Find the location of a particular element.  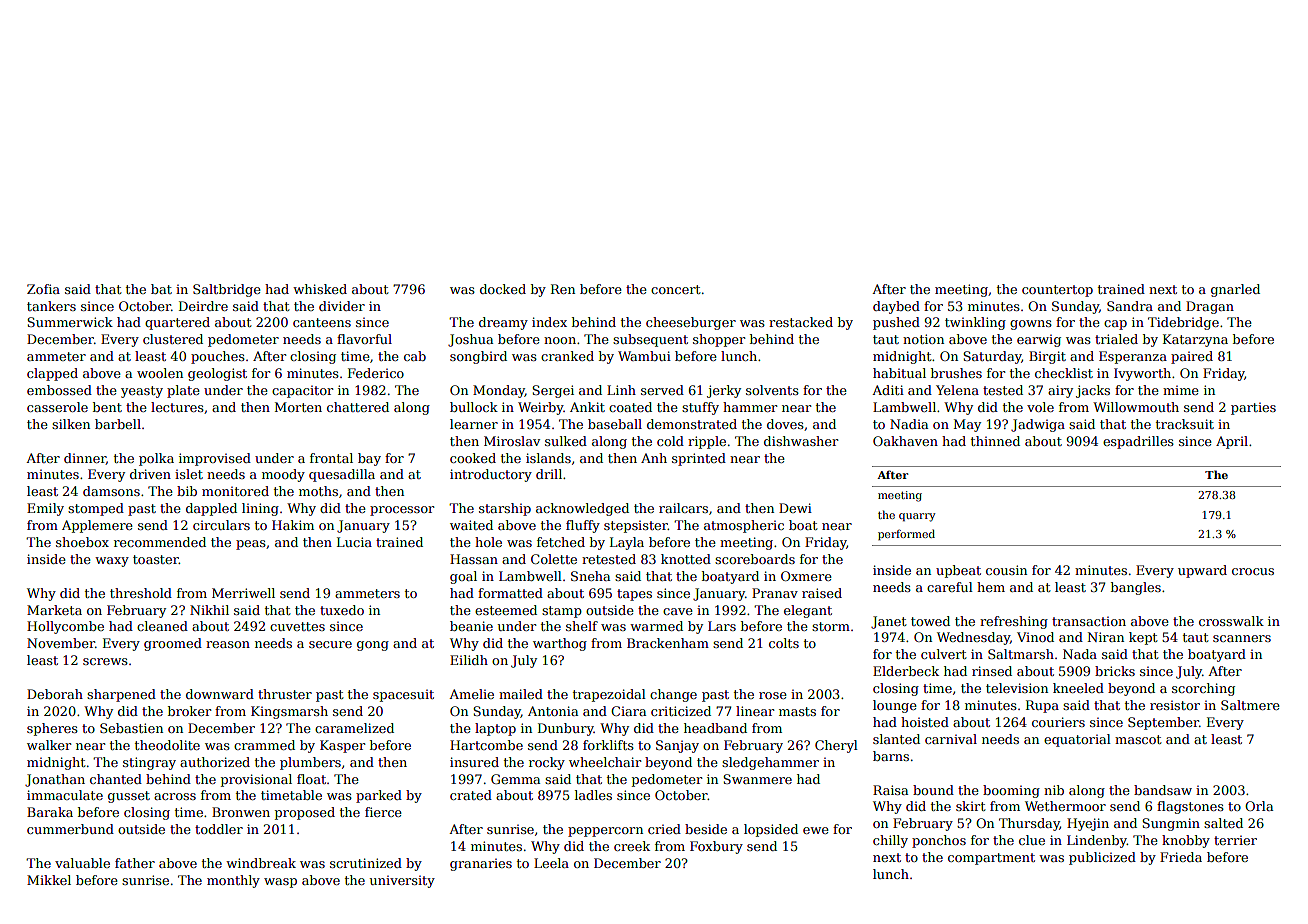

daybed is located at coordinates (896, 307).
